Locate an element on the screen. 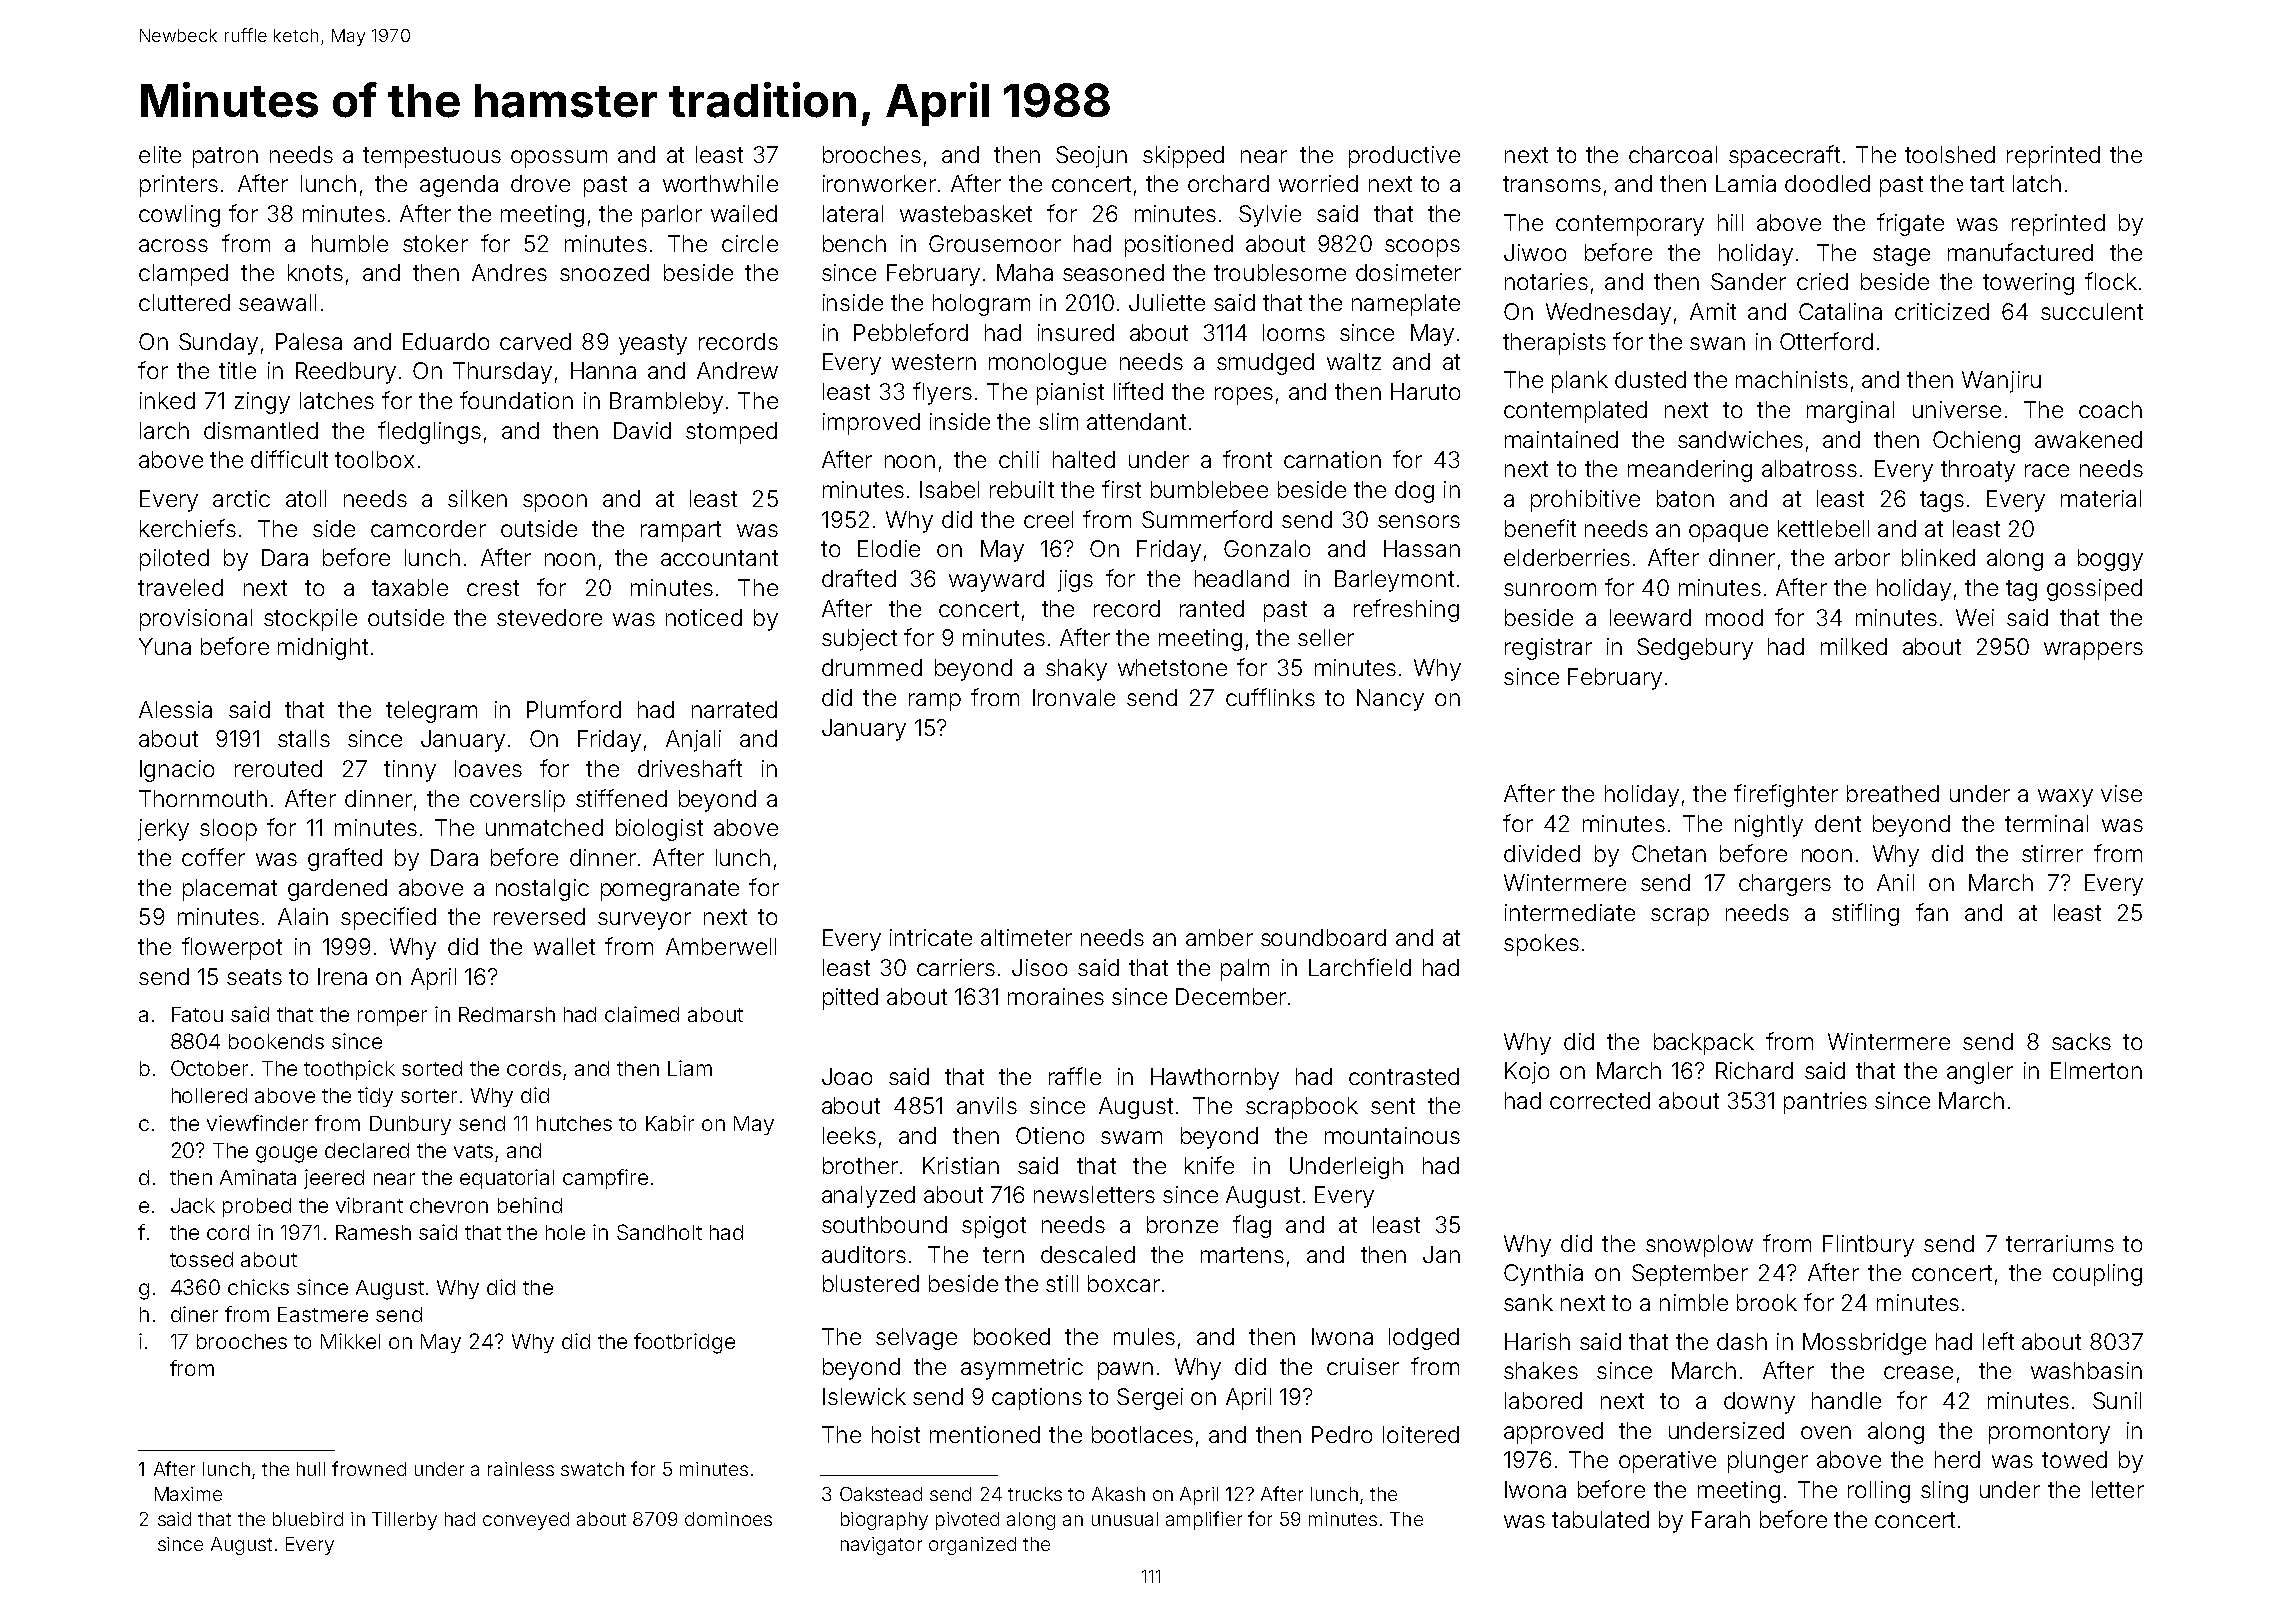 Image resolution: width=2282 pixels, height=1614 pixels. cruiser is located at coordinates (1363, 1366).
